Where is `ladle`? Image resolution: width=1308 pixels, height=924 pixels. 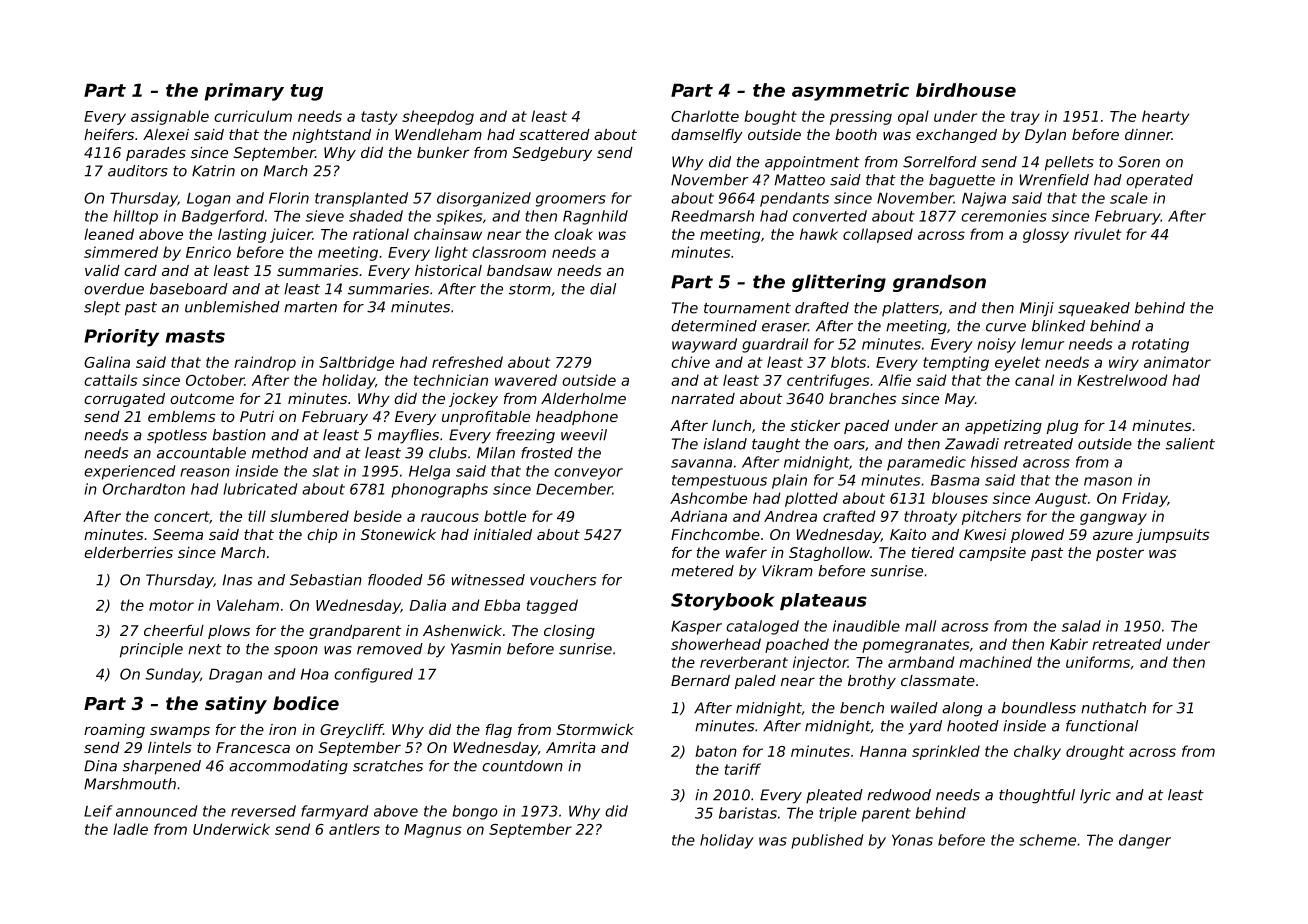 ladle is located at coordinates (130, 829).
